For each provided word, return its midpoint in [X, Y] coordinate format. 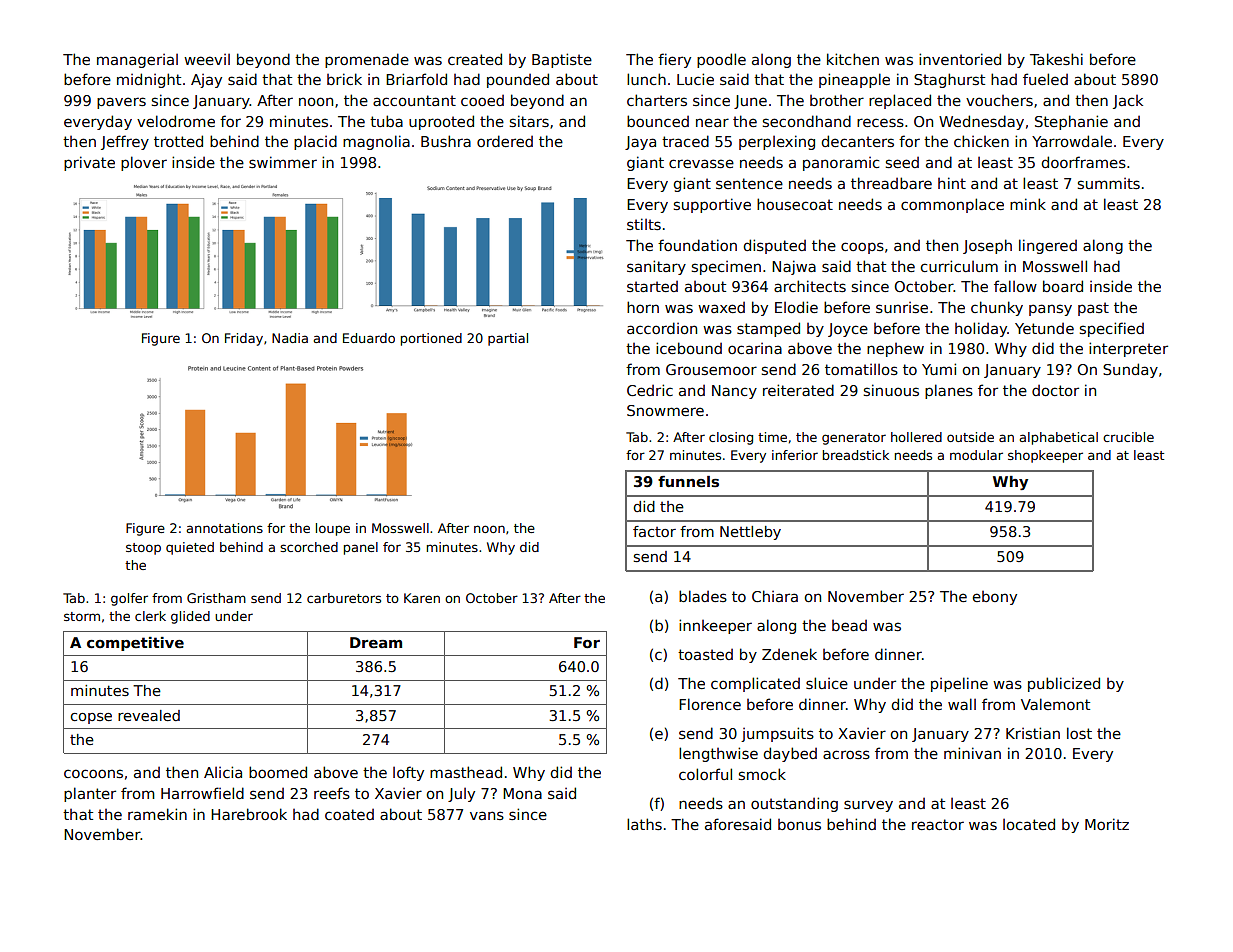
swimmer [283, 162]
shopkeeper [1045, 456]
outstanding [794, 804]
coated [349, 814]
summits [1109, 183]
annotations [224, 528]
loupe [333, 529]
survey [868, 806]
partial [508, 339]
